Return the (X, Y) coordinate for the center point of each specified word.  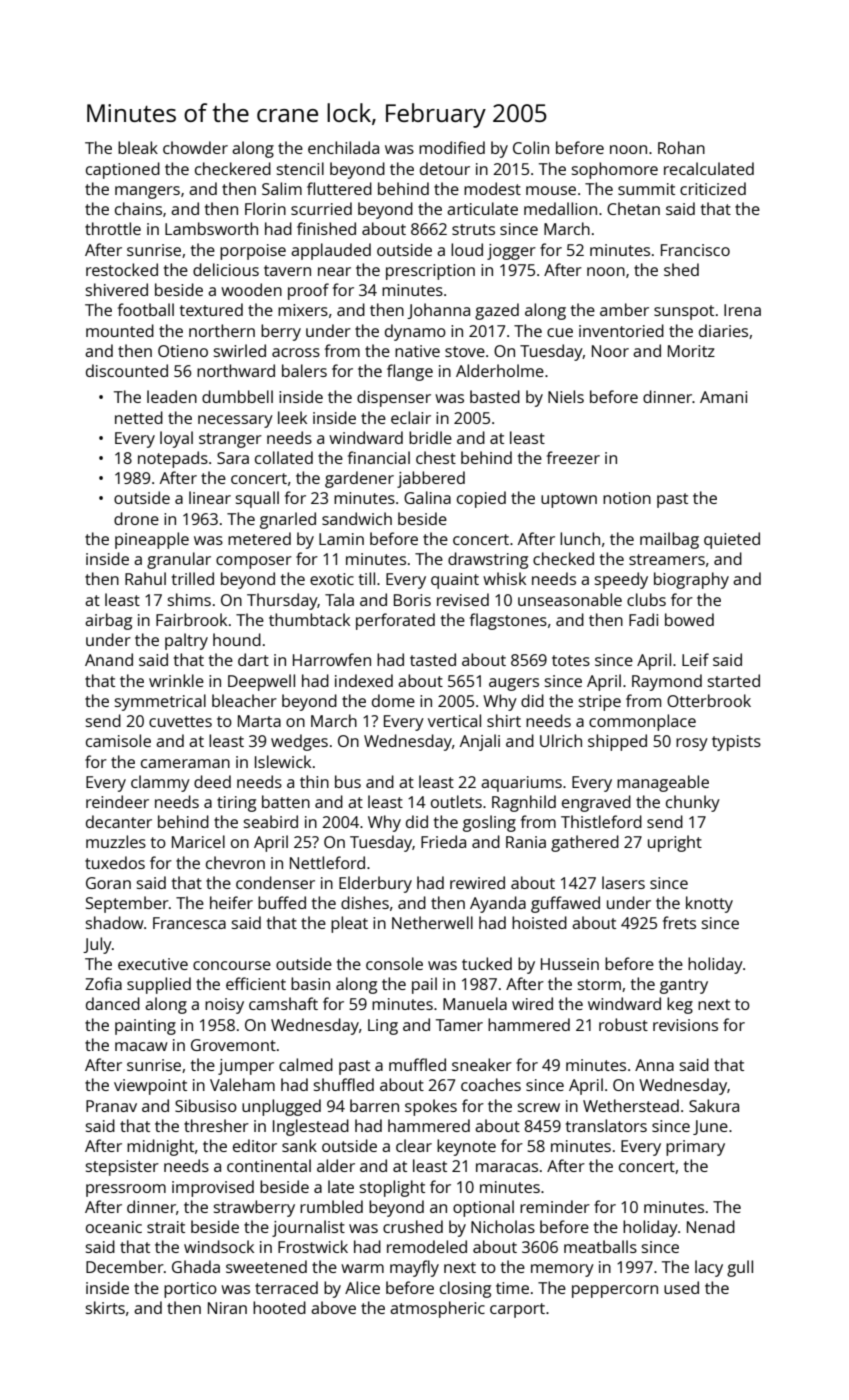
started (734, 680)
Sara (233, 458)
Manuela (475, 1003)
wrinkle (176, 680)
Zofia (103, 983)
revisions (685, 1025)
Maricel (198, 841)
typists (736, 743)
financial (379, 457)
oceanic (114, 1227)
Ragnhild (524, 803)
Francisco (695, 250)
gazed (497, 311)
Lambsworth (211, 228)
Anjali (480, 742)
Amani (723, 397)
